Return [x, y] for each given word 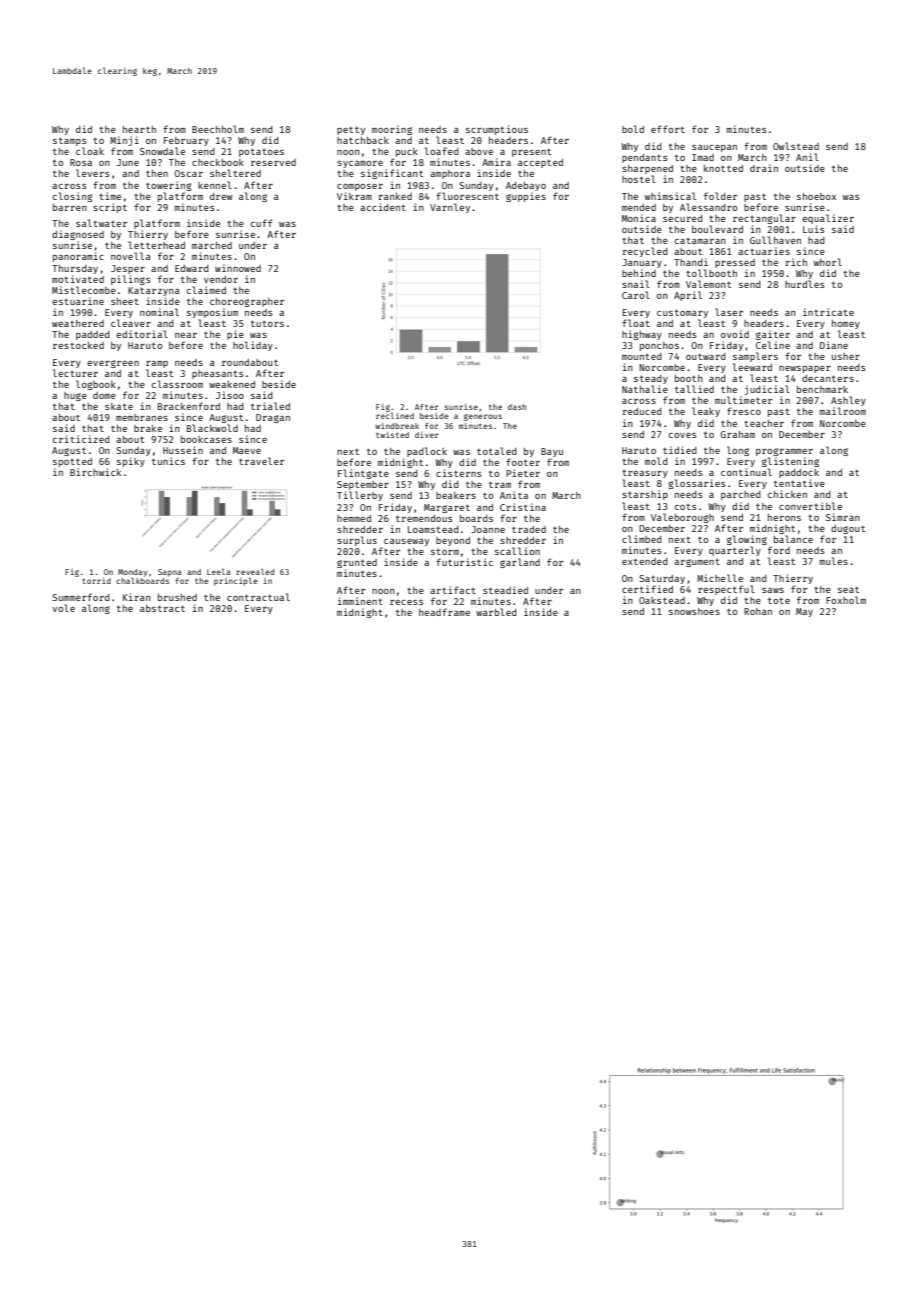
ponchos [659, 346]
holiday [253, 346]
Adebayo [526, 186]
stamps [69, 141]
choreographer [247, 302]
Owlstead [796, 146]
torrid [96, 581]
